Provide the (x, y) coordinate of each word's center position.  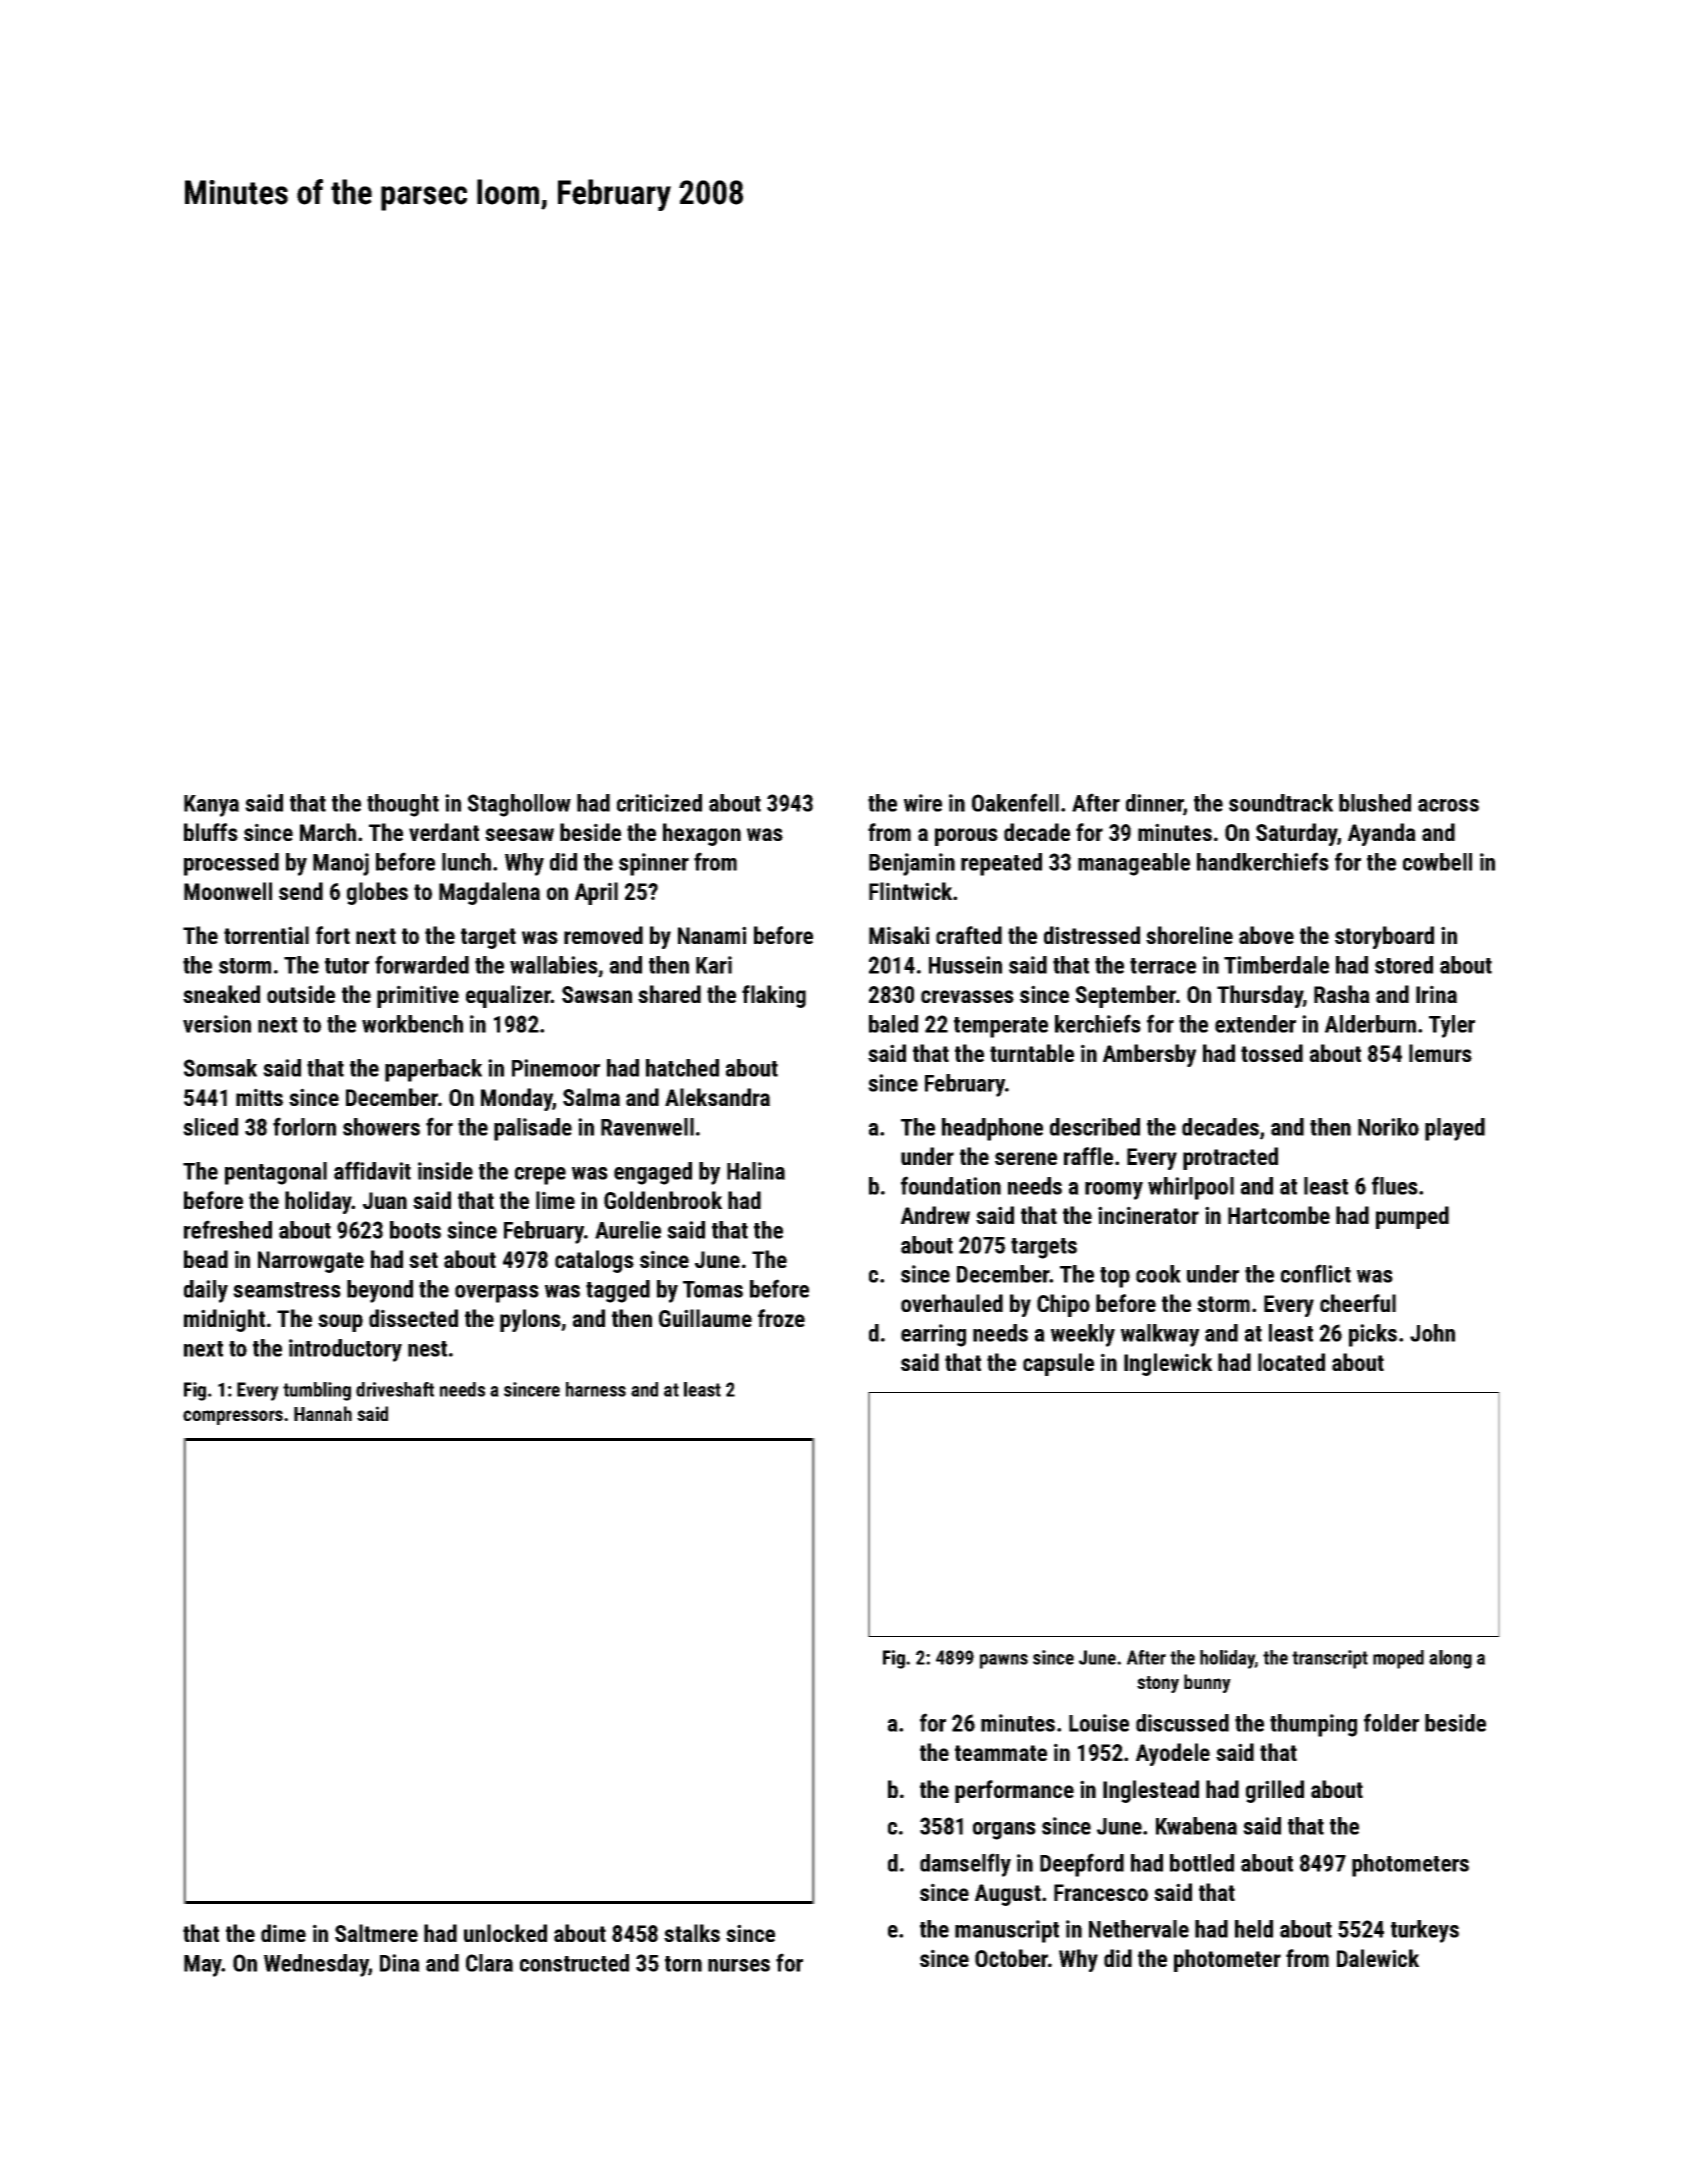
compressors (233, 1417)
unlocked (505, 1933)
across (1448, 805)
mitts (259, 1097)
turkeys (1425, 1931)
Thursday (1260, 996)
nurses (739, 1965)
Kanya (211, 806)
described (1095, 1127)
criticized (659, 803)
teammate (1001, 1753)
